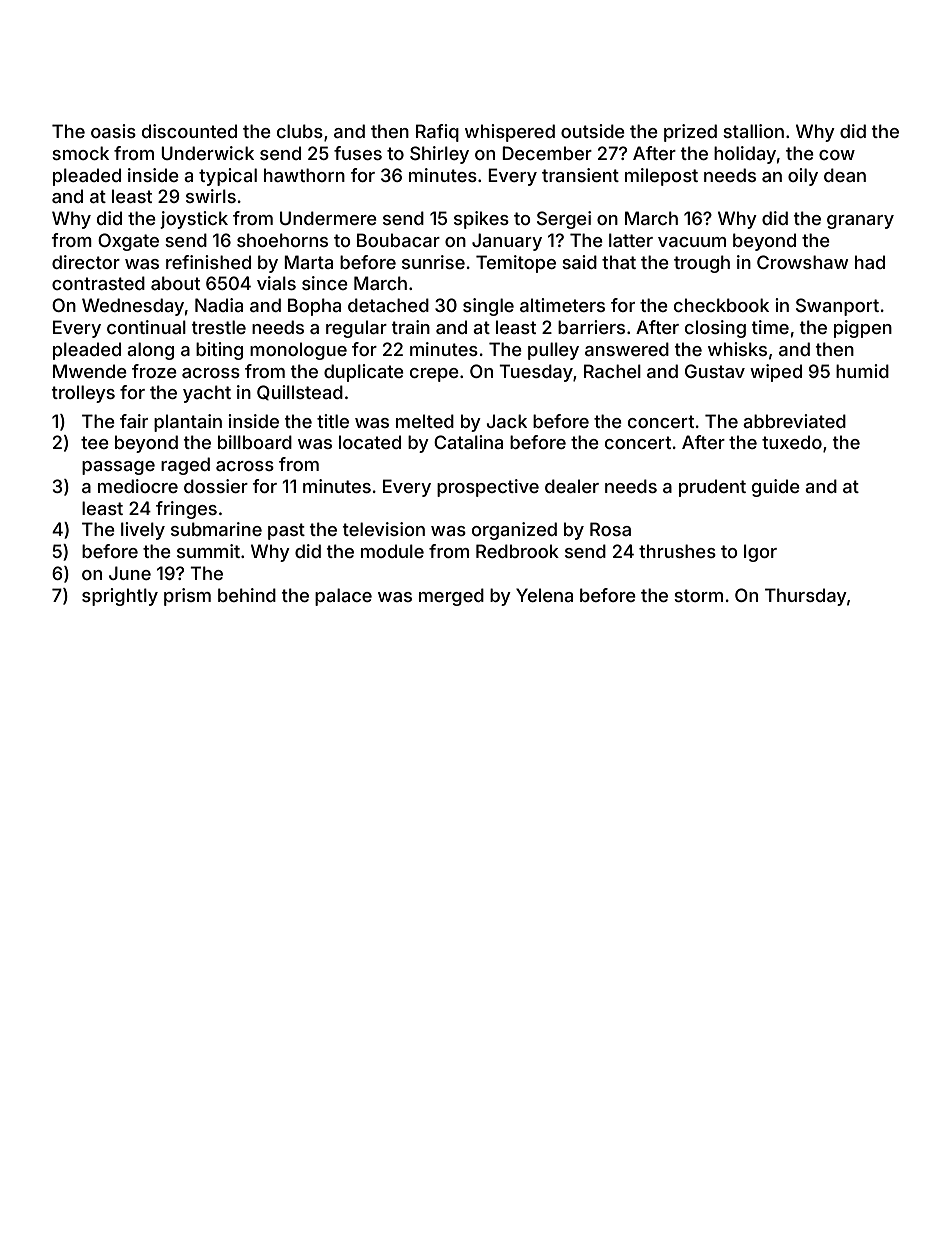 This document has width=952, height=1233. I want to click on spikes, so click(481, 220).
